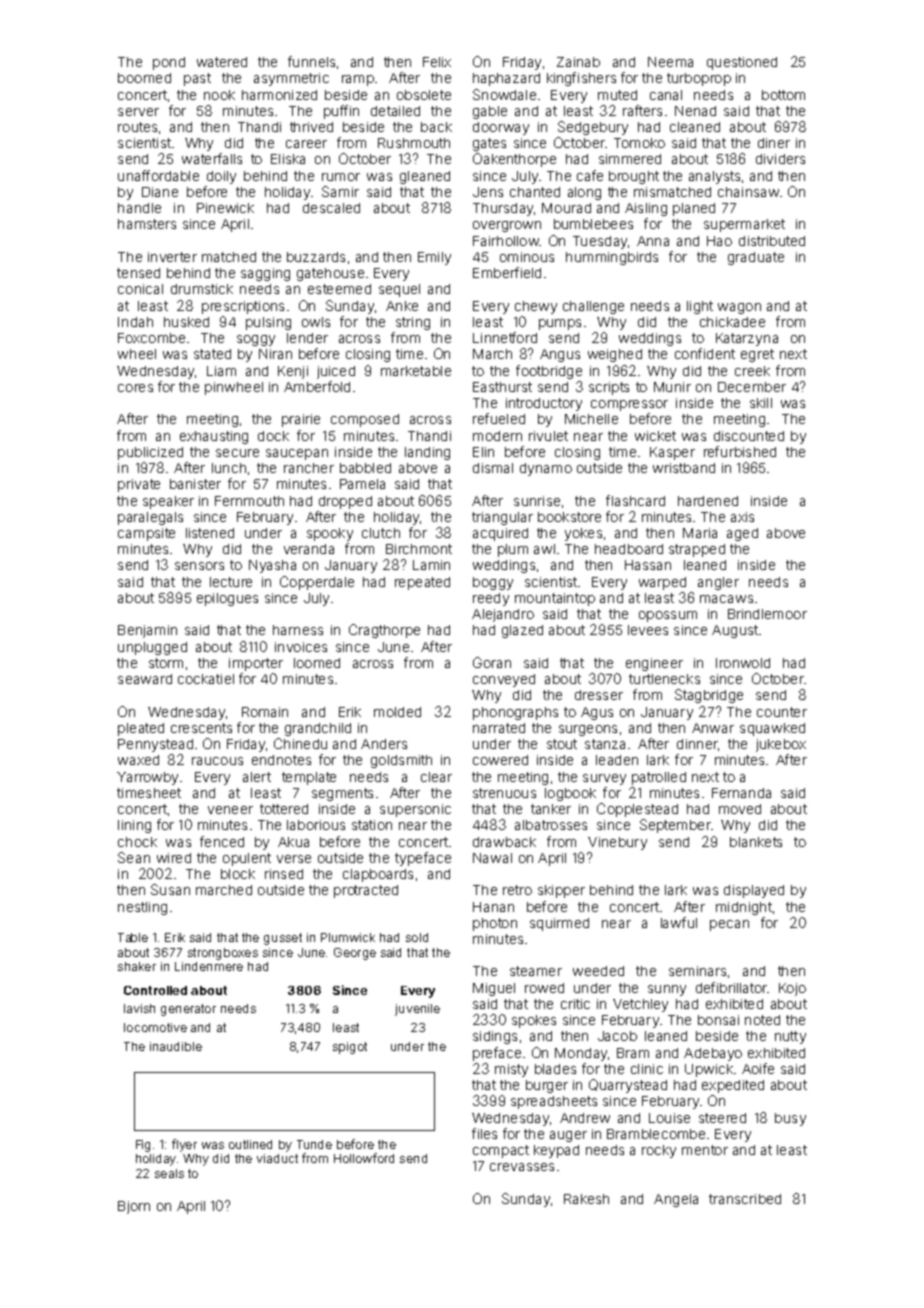 Image resolution: width=924 pixels, height=1308 pixels. What do you see at coordinates (780, 159) in the screenshot?
I see `dividers` at bounding box center [780, 159].
